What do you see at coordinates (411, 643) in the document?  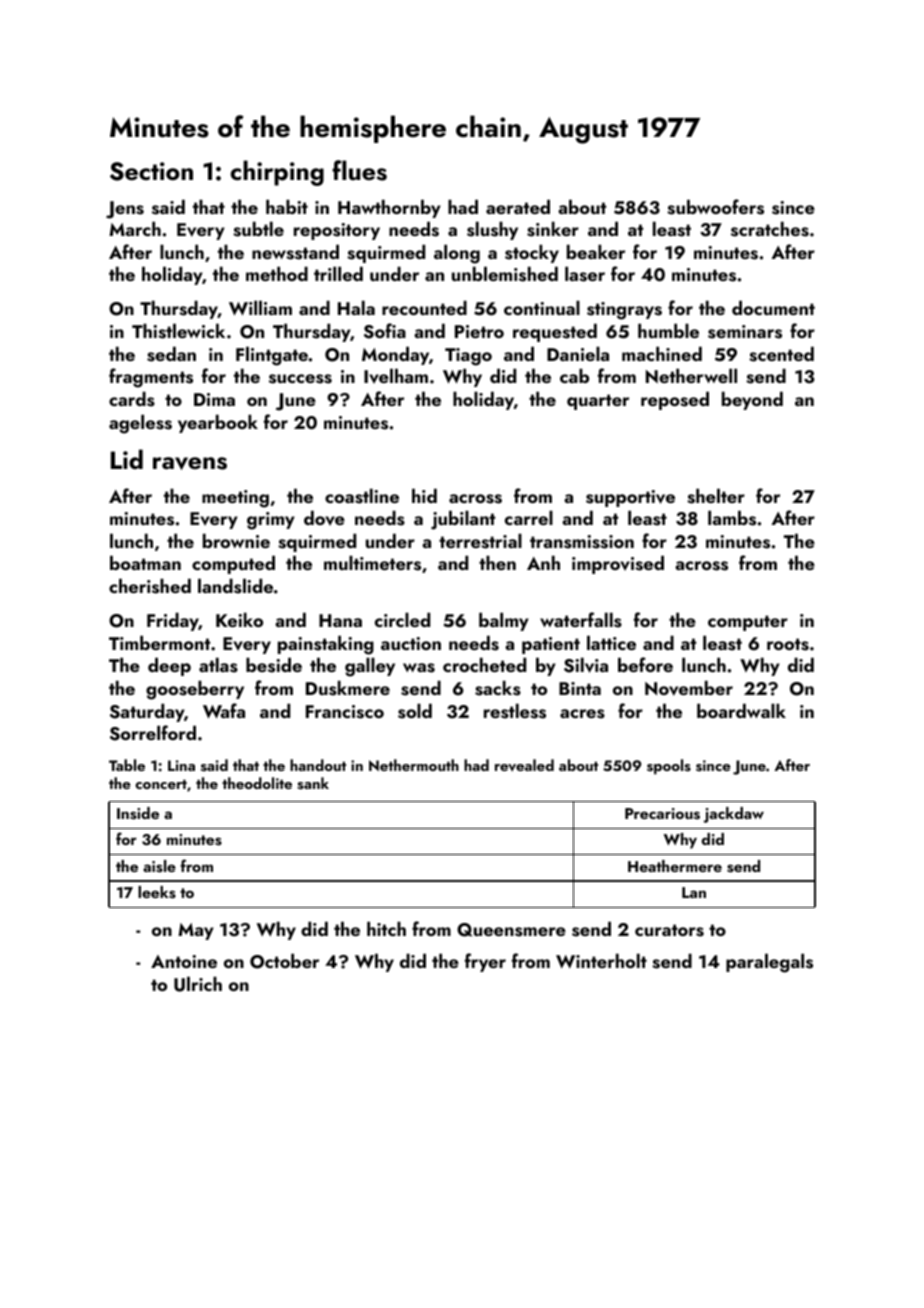 I see `auction` at bounding box center [411, 643].
